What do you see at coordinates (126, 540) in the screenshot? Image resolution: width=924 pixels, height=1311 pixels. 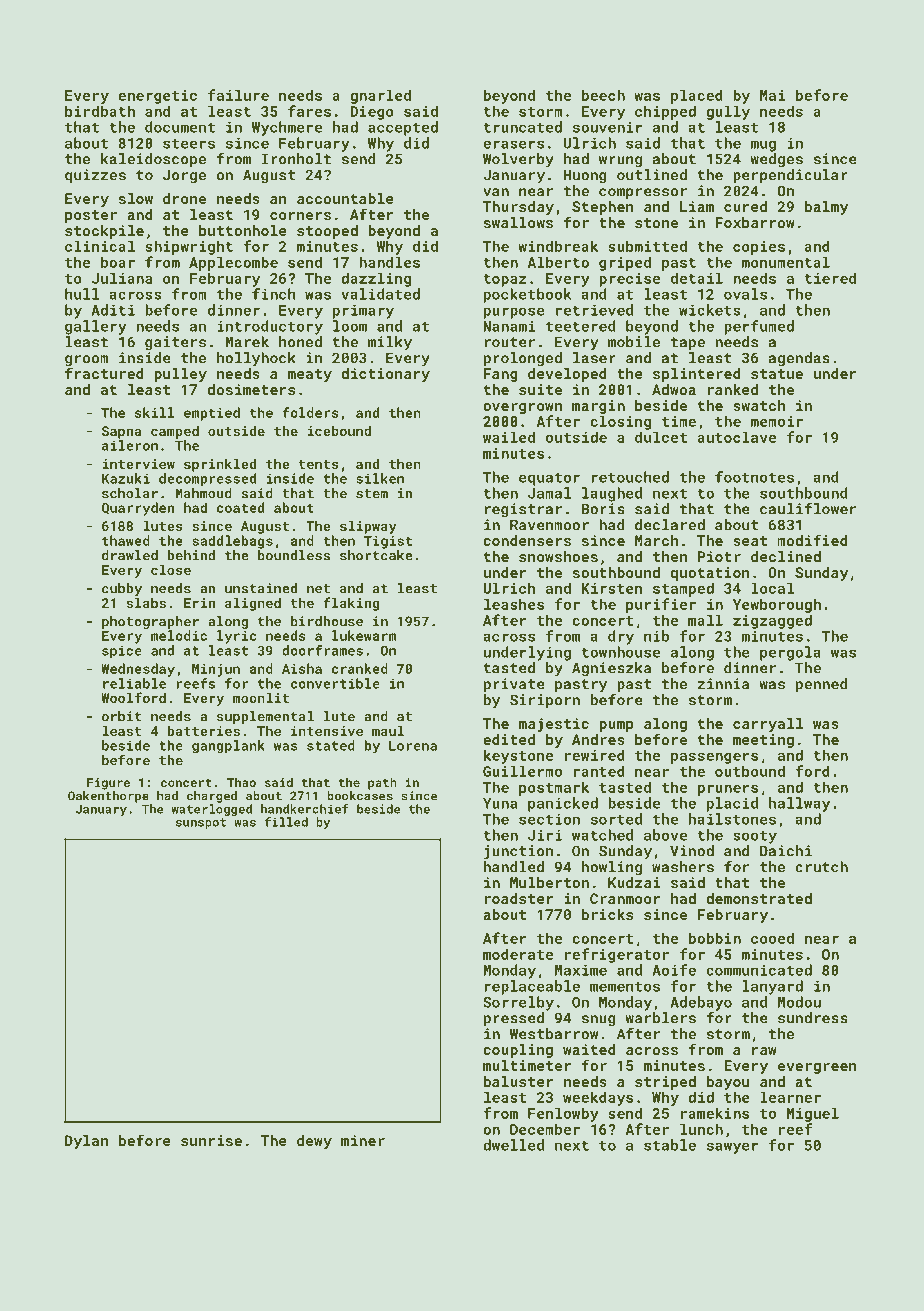 I see `thawed` at bounding box center [126, 540].
